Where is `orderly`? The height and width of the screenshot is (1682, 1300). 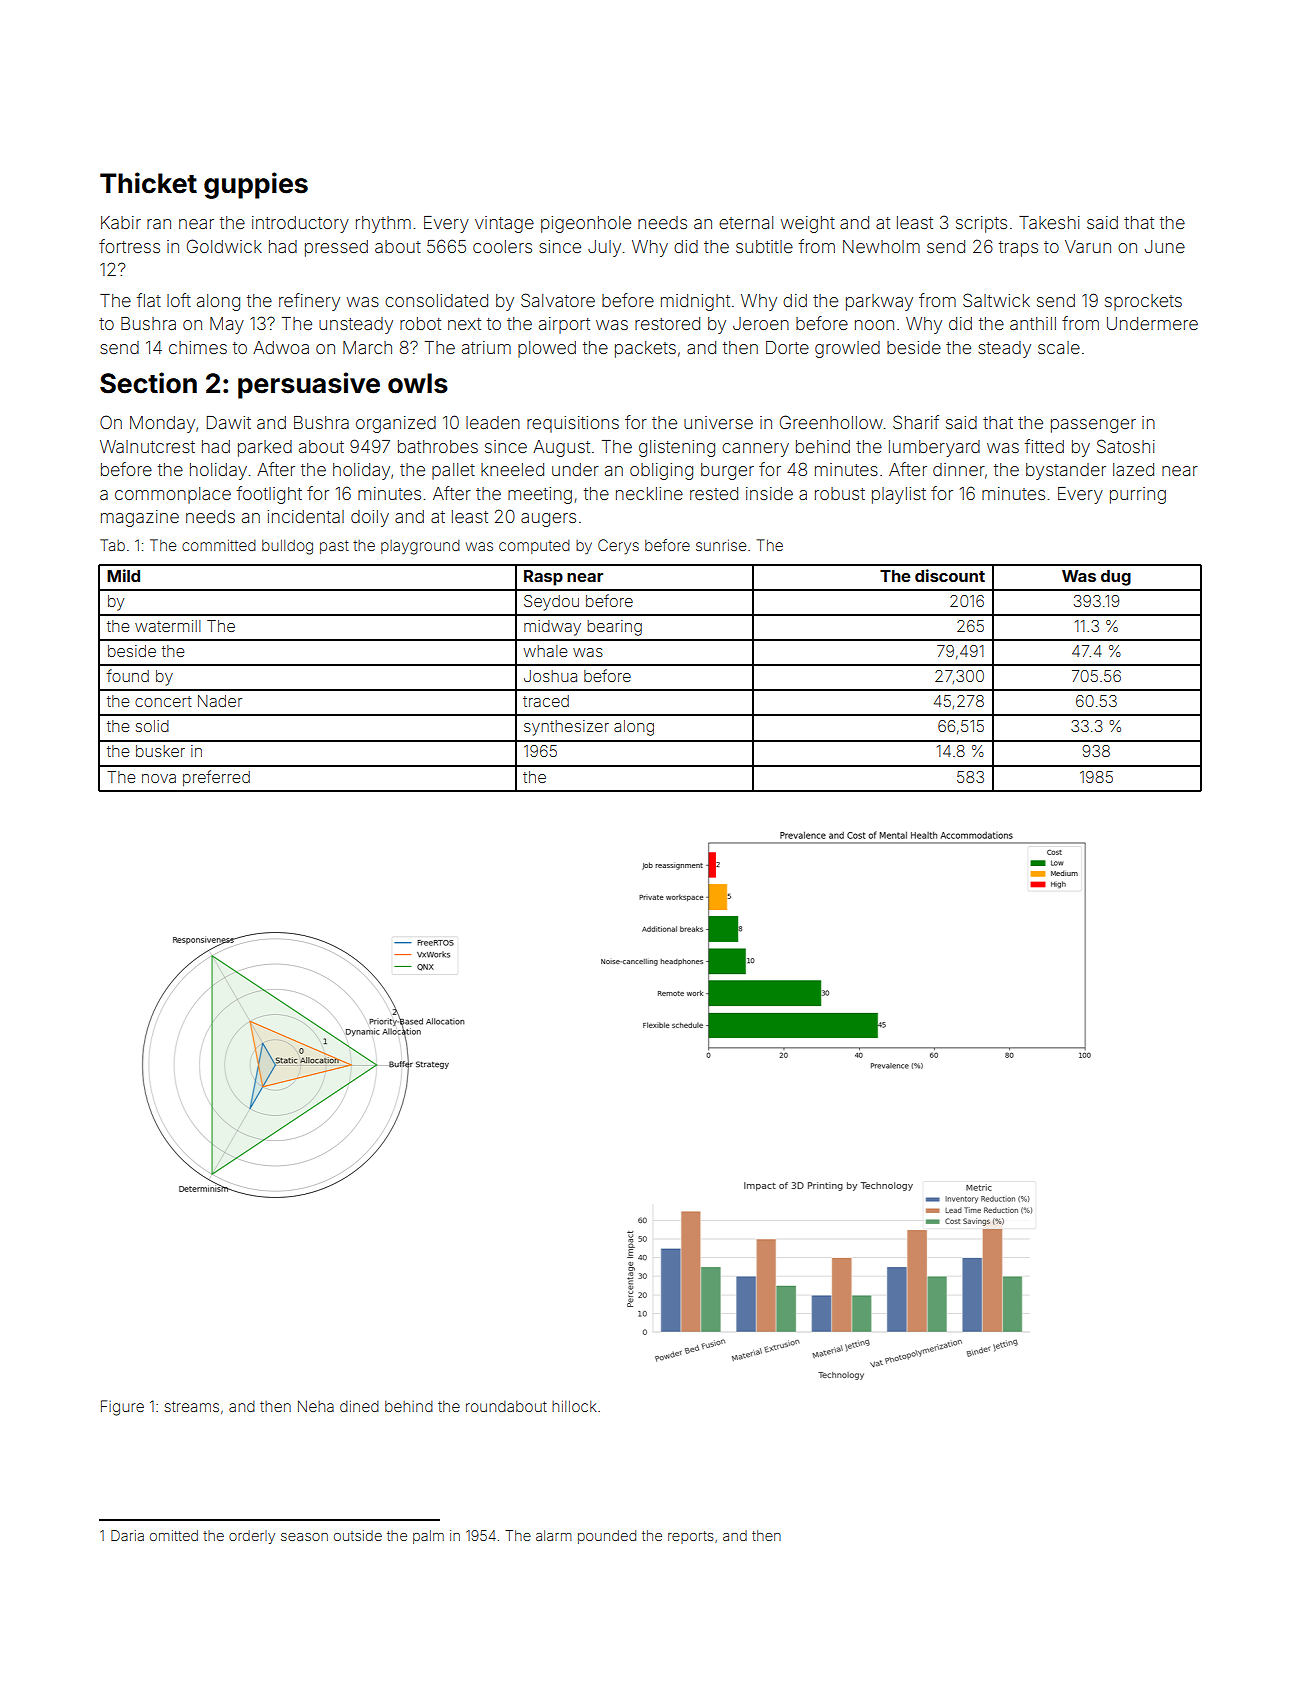
orderly is located at coordinates (252, 1537).
